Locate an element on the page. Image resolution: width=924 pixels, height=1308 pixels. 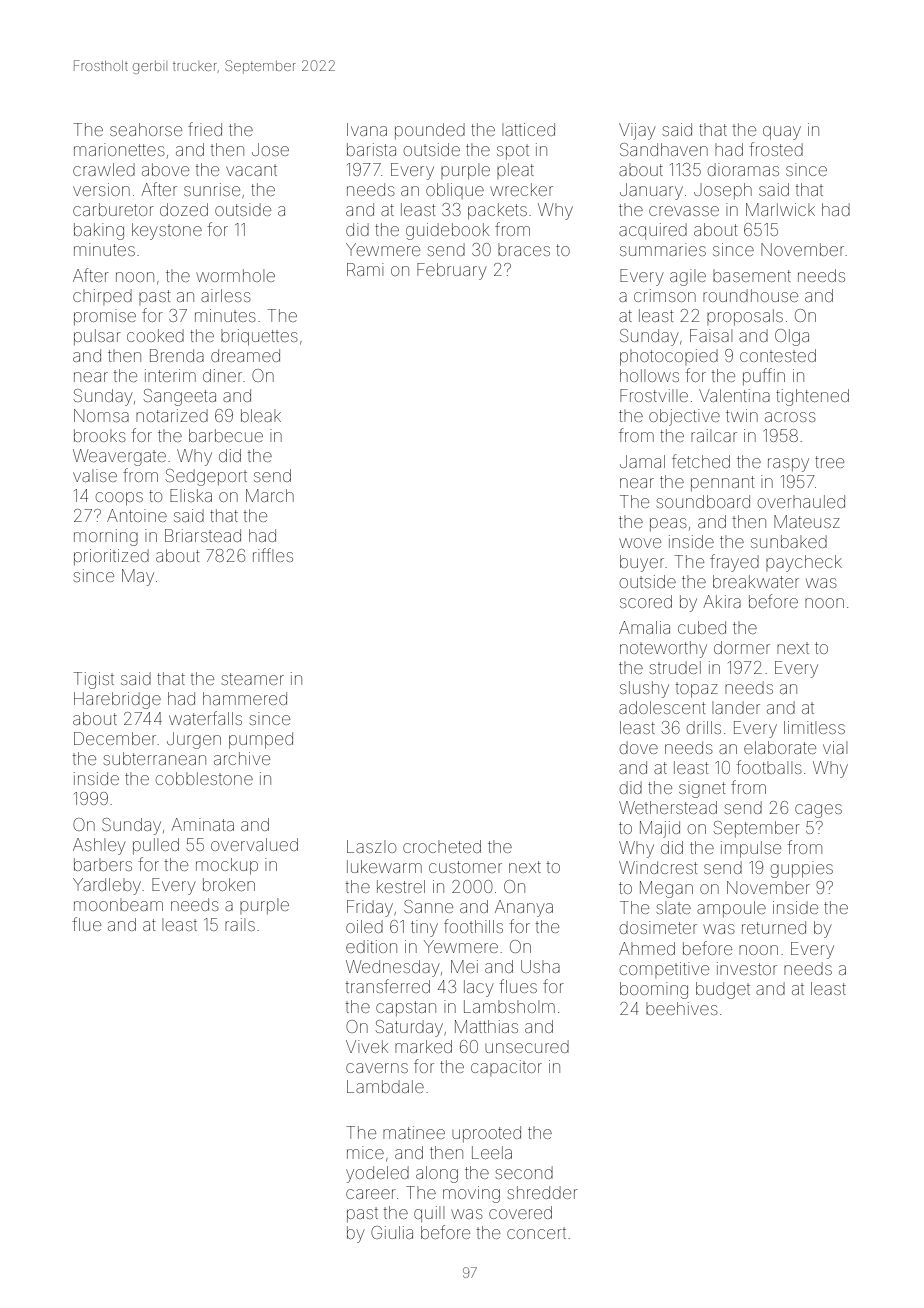
moonbeam is located at coordinates (118, 904).
